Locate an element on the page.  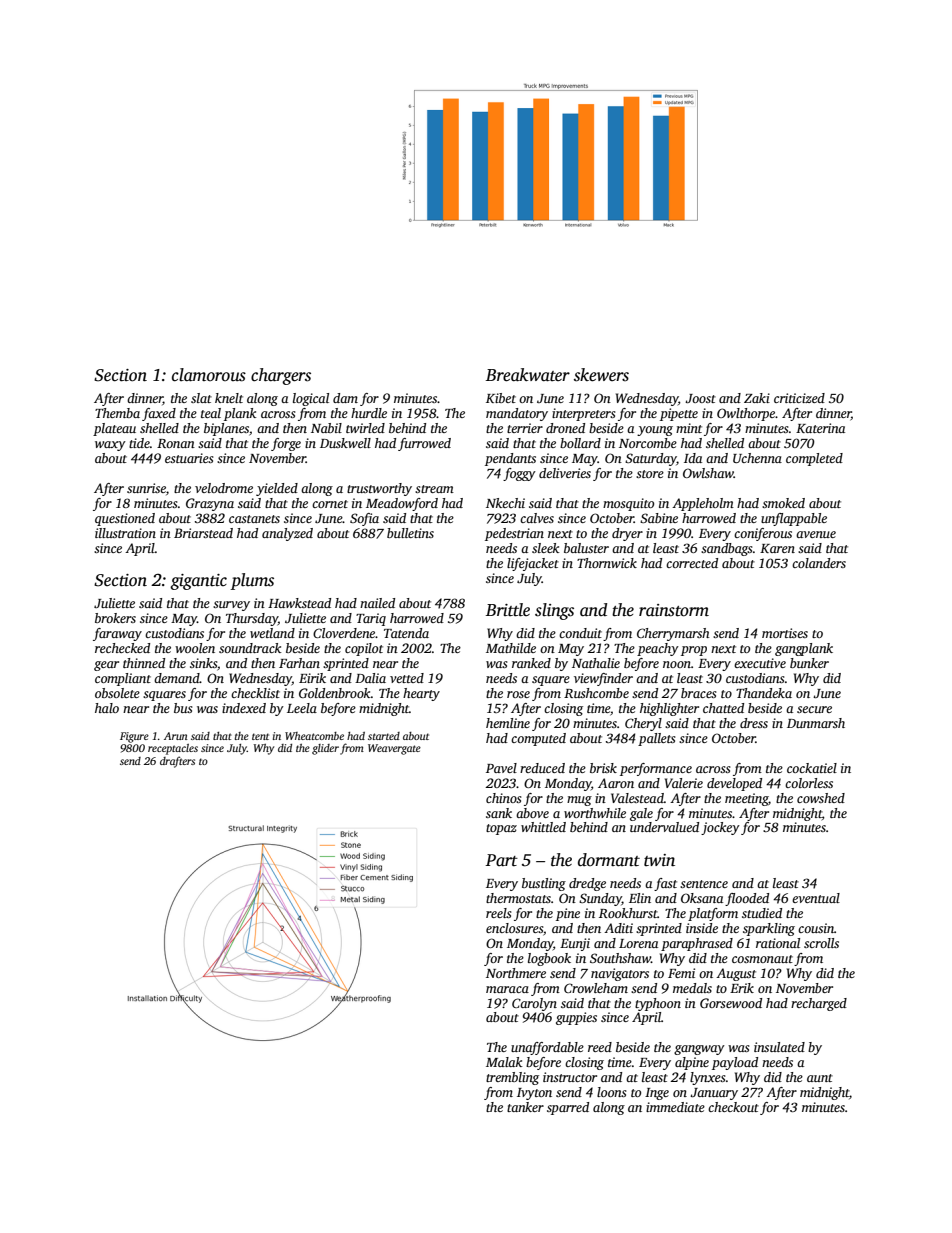
skewers is located at coordinates (601, 375).
